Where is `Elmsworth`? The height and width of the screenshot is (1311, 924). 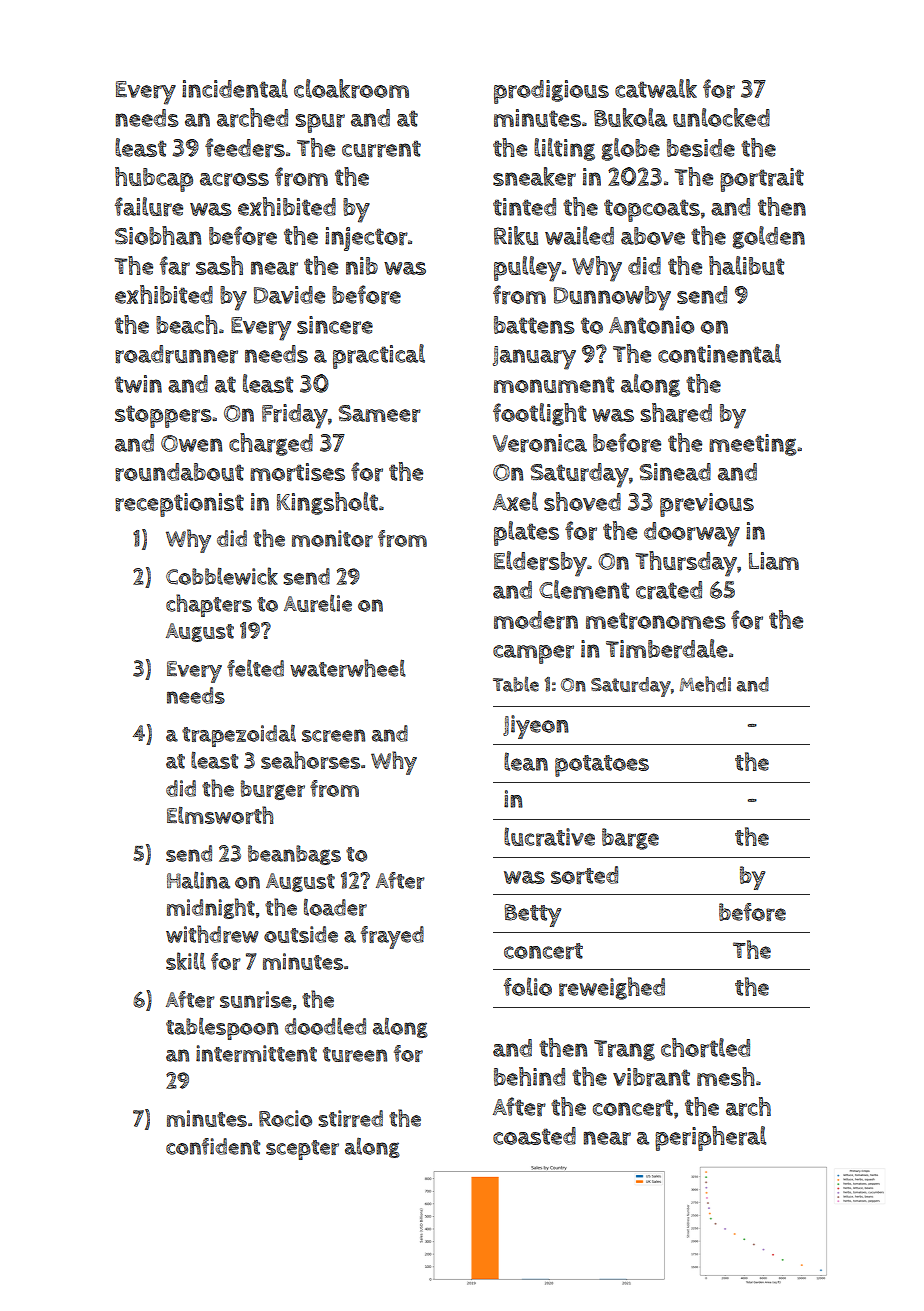
Elmsworth is located at coordinates (220, 815).
